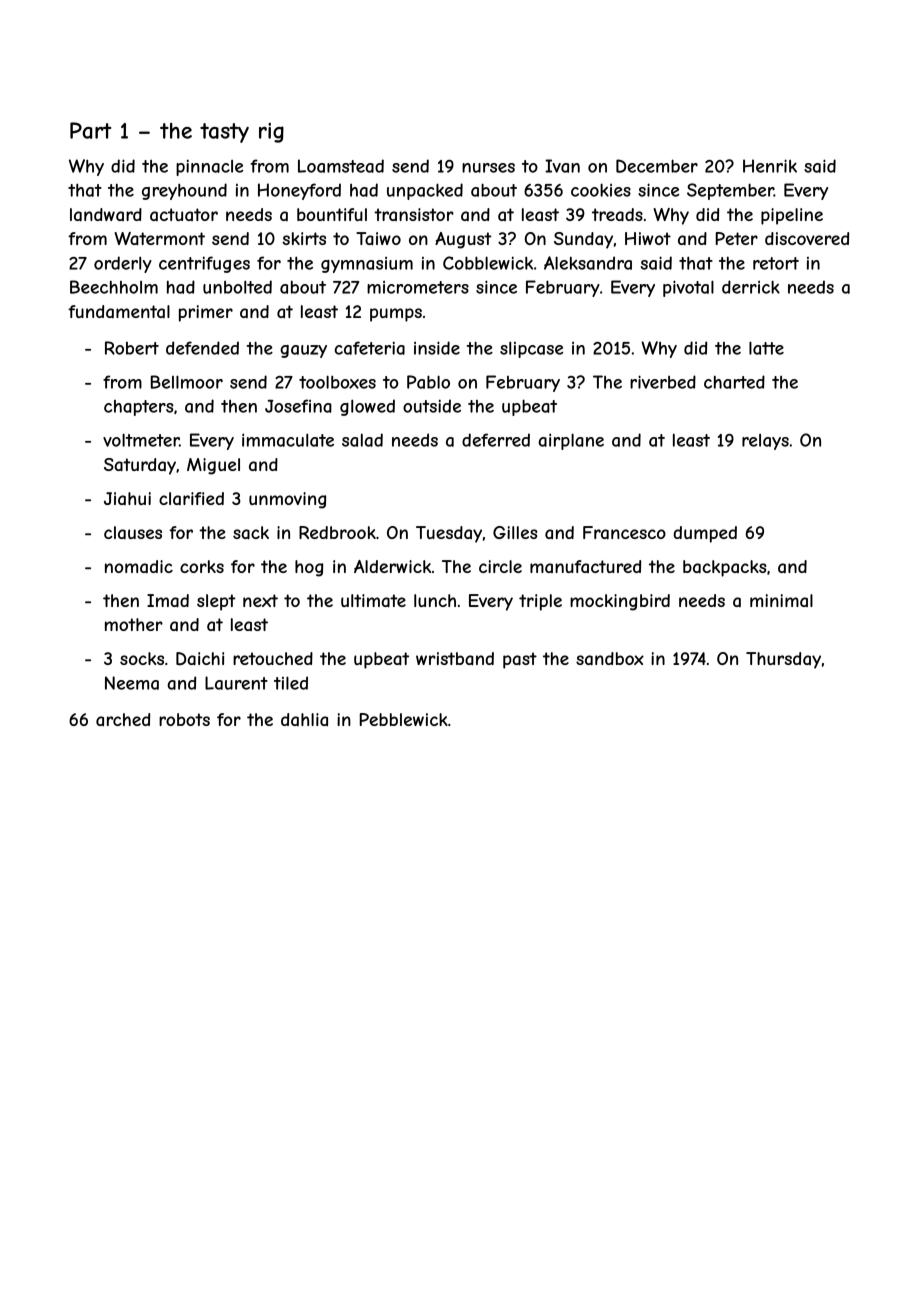 The height and width of the screenshot is (1311, 924). I want to click on Henrik, so click(770, 166).
